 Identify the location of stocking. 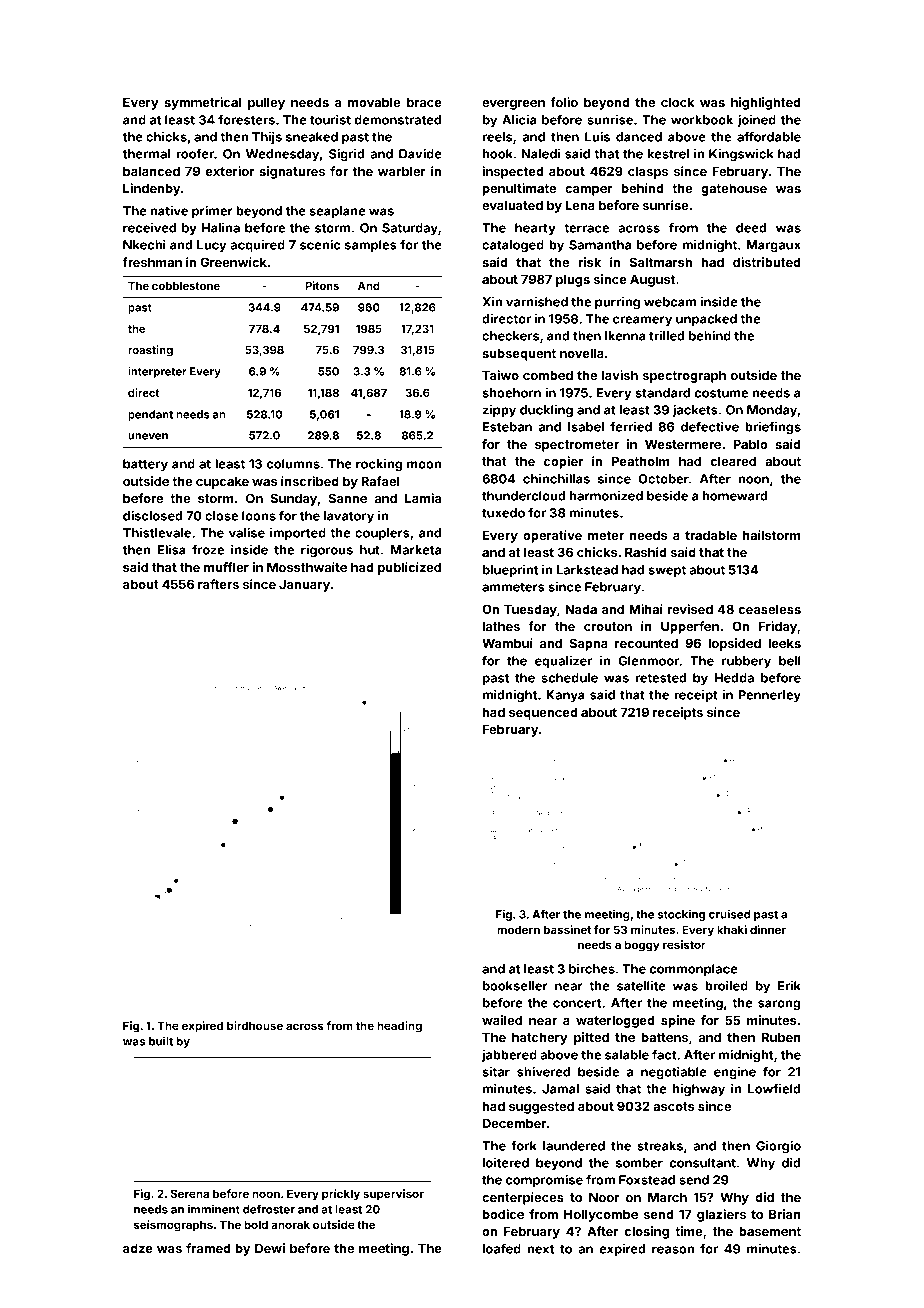
(681, 915).
